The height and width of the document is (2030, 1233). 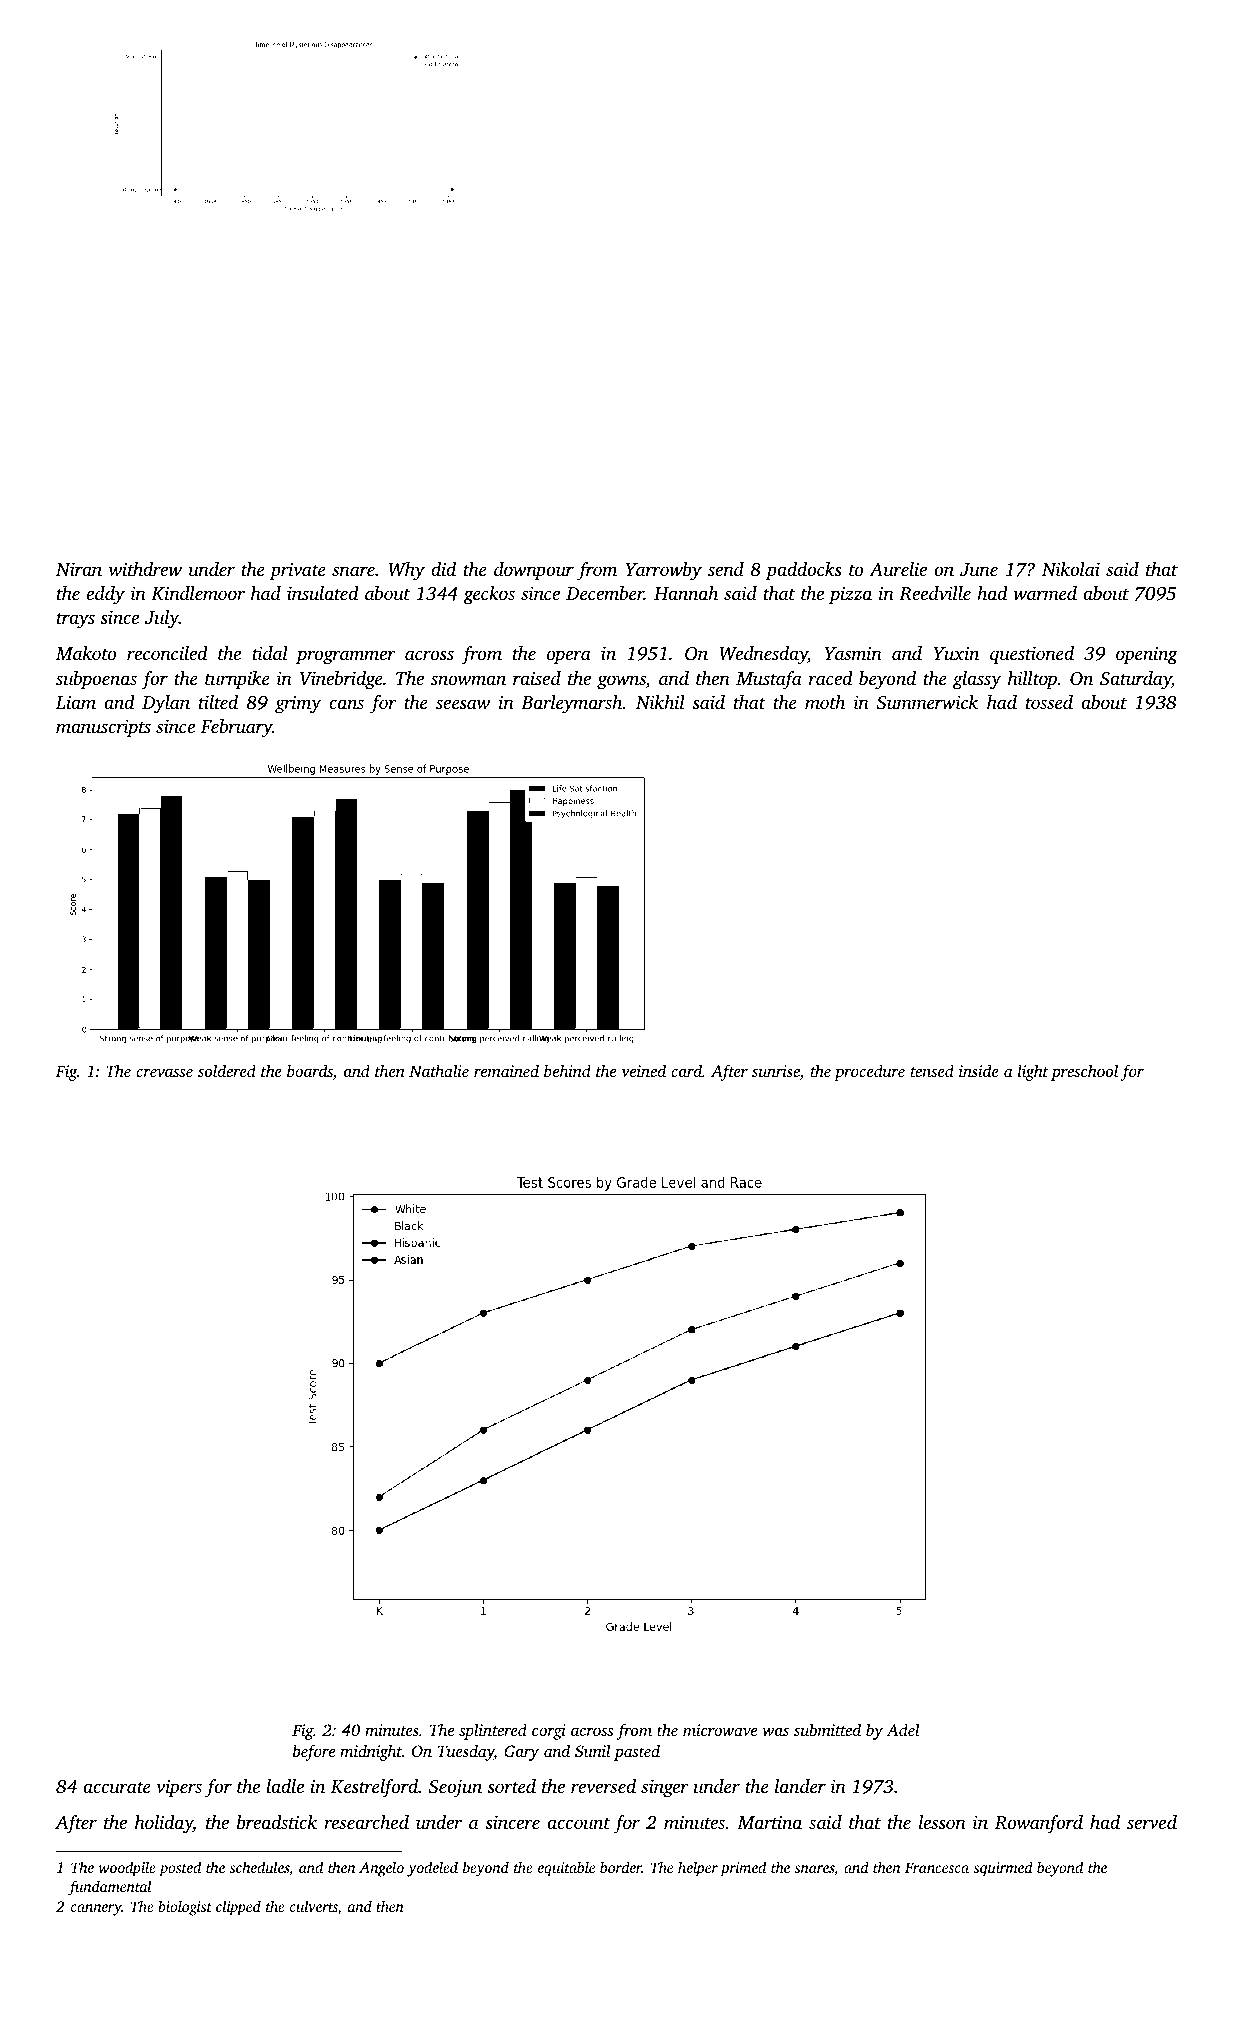 What do you see at coordinates (1084, 1072) in the document?
I see `preschool` at bounding box center [1084, 1072].
